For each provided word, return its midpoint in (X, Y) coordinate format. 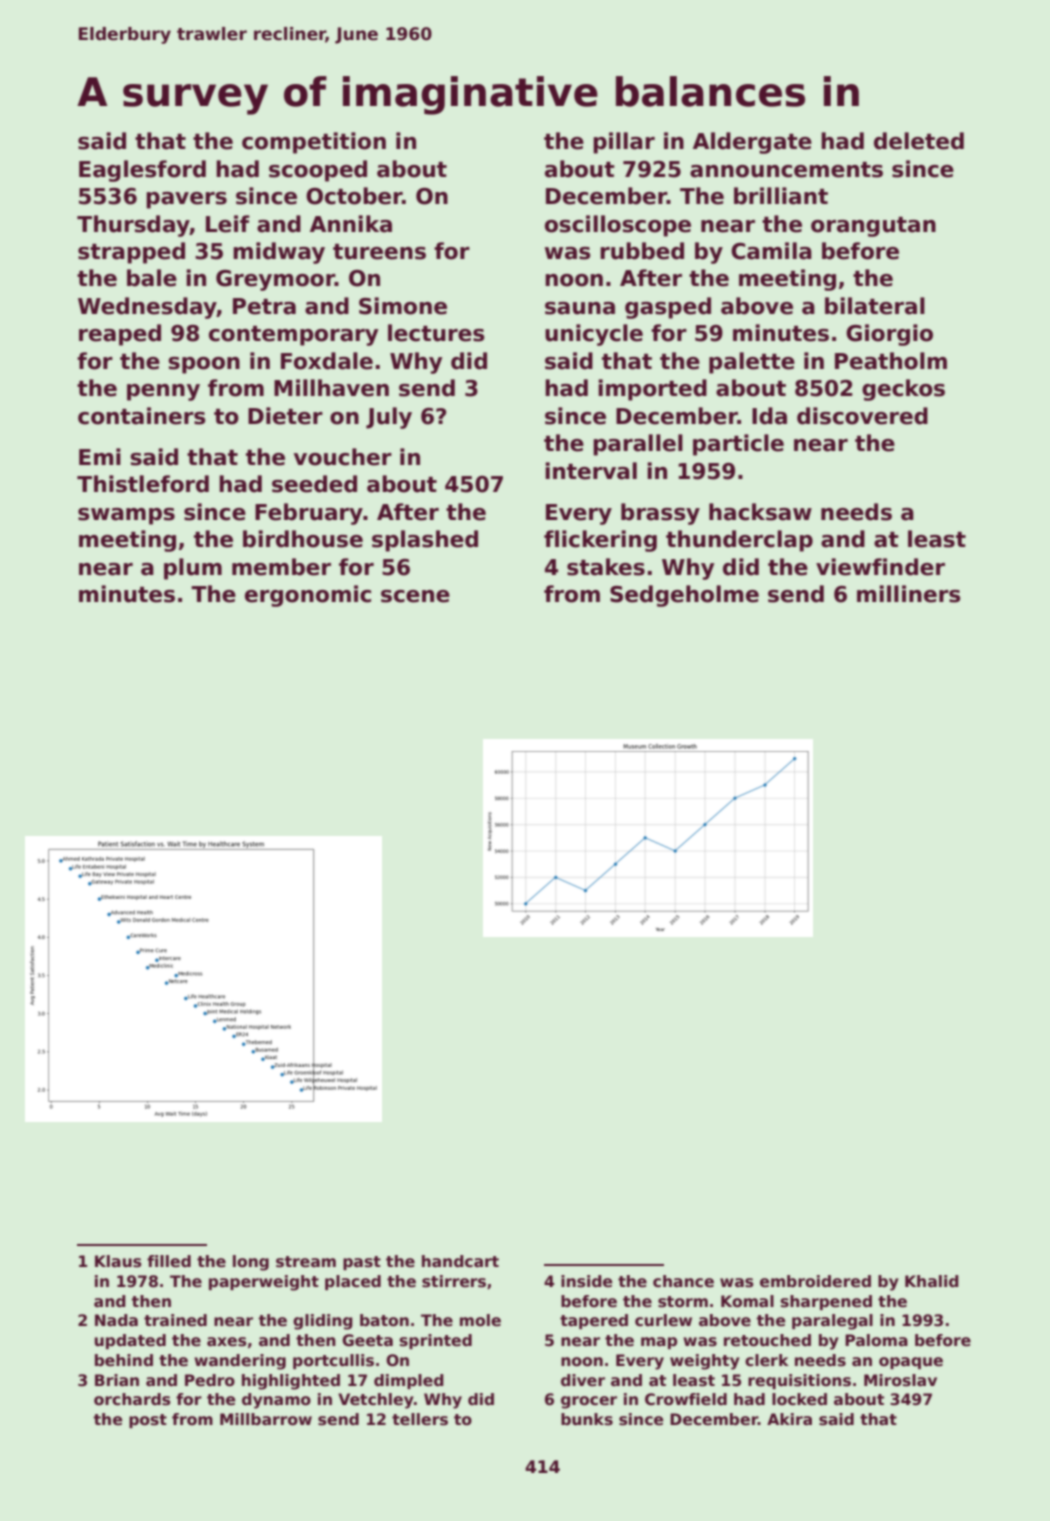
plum (193, 569)
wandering (240, 1362)
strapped (131, 253)
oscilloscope (618, 226)
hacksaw (760, 512)
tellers (420, 1419)
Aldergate (752, 143)
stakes (606, 567)
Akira (789, 1419)
